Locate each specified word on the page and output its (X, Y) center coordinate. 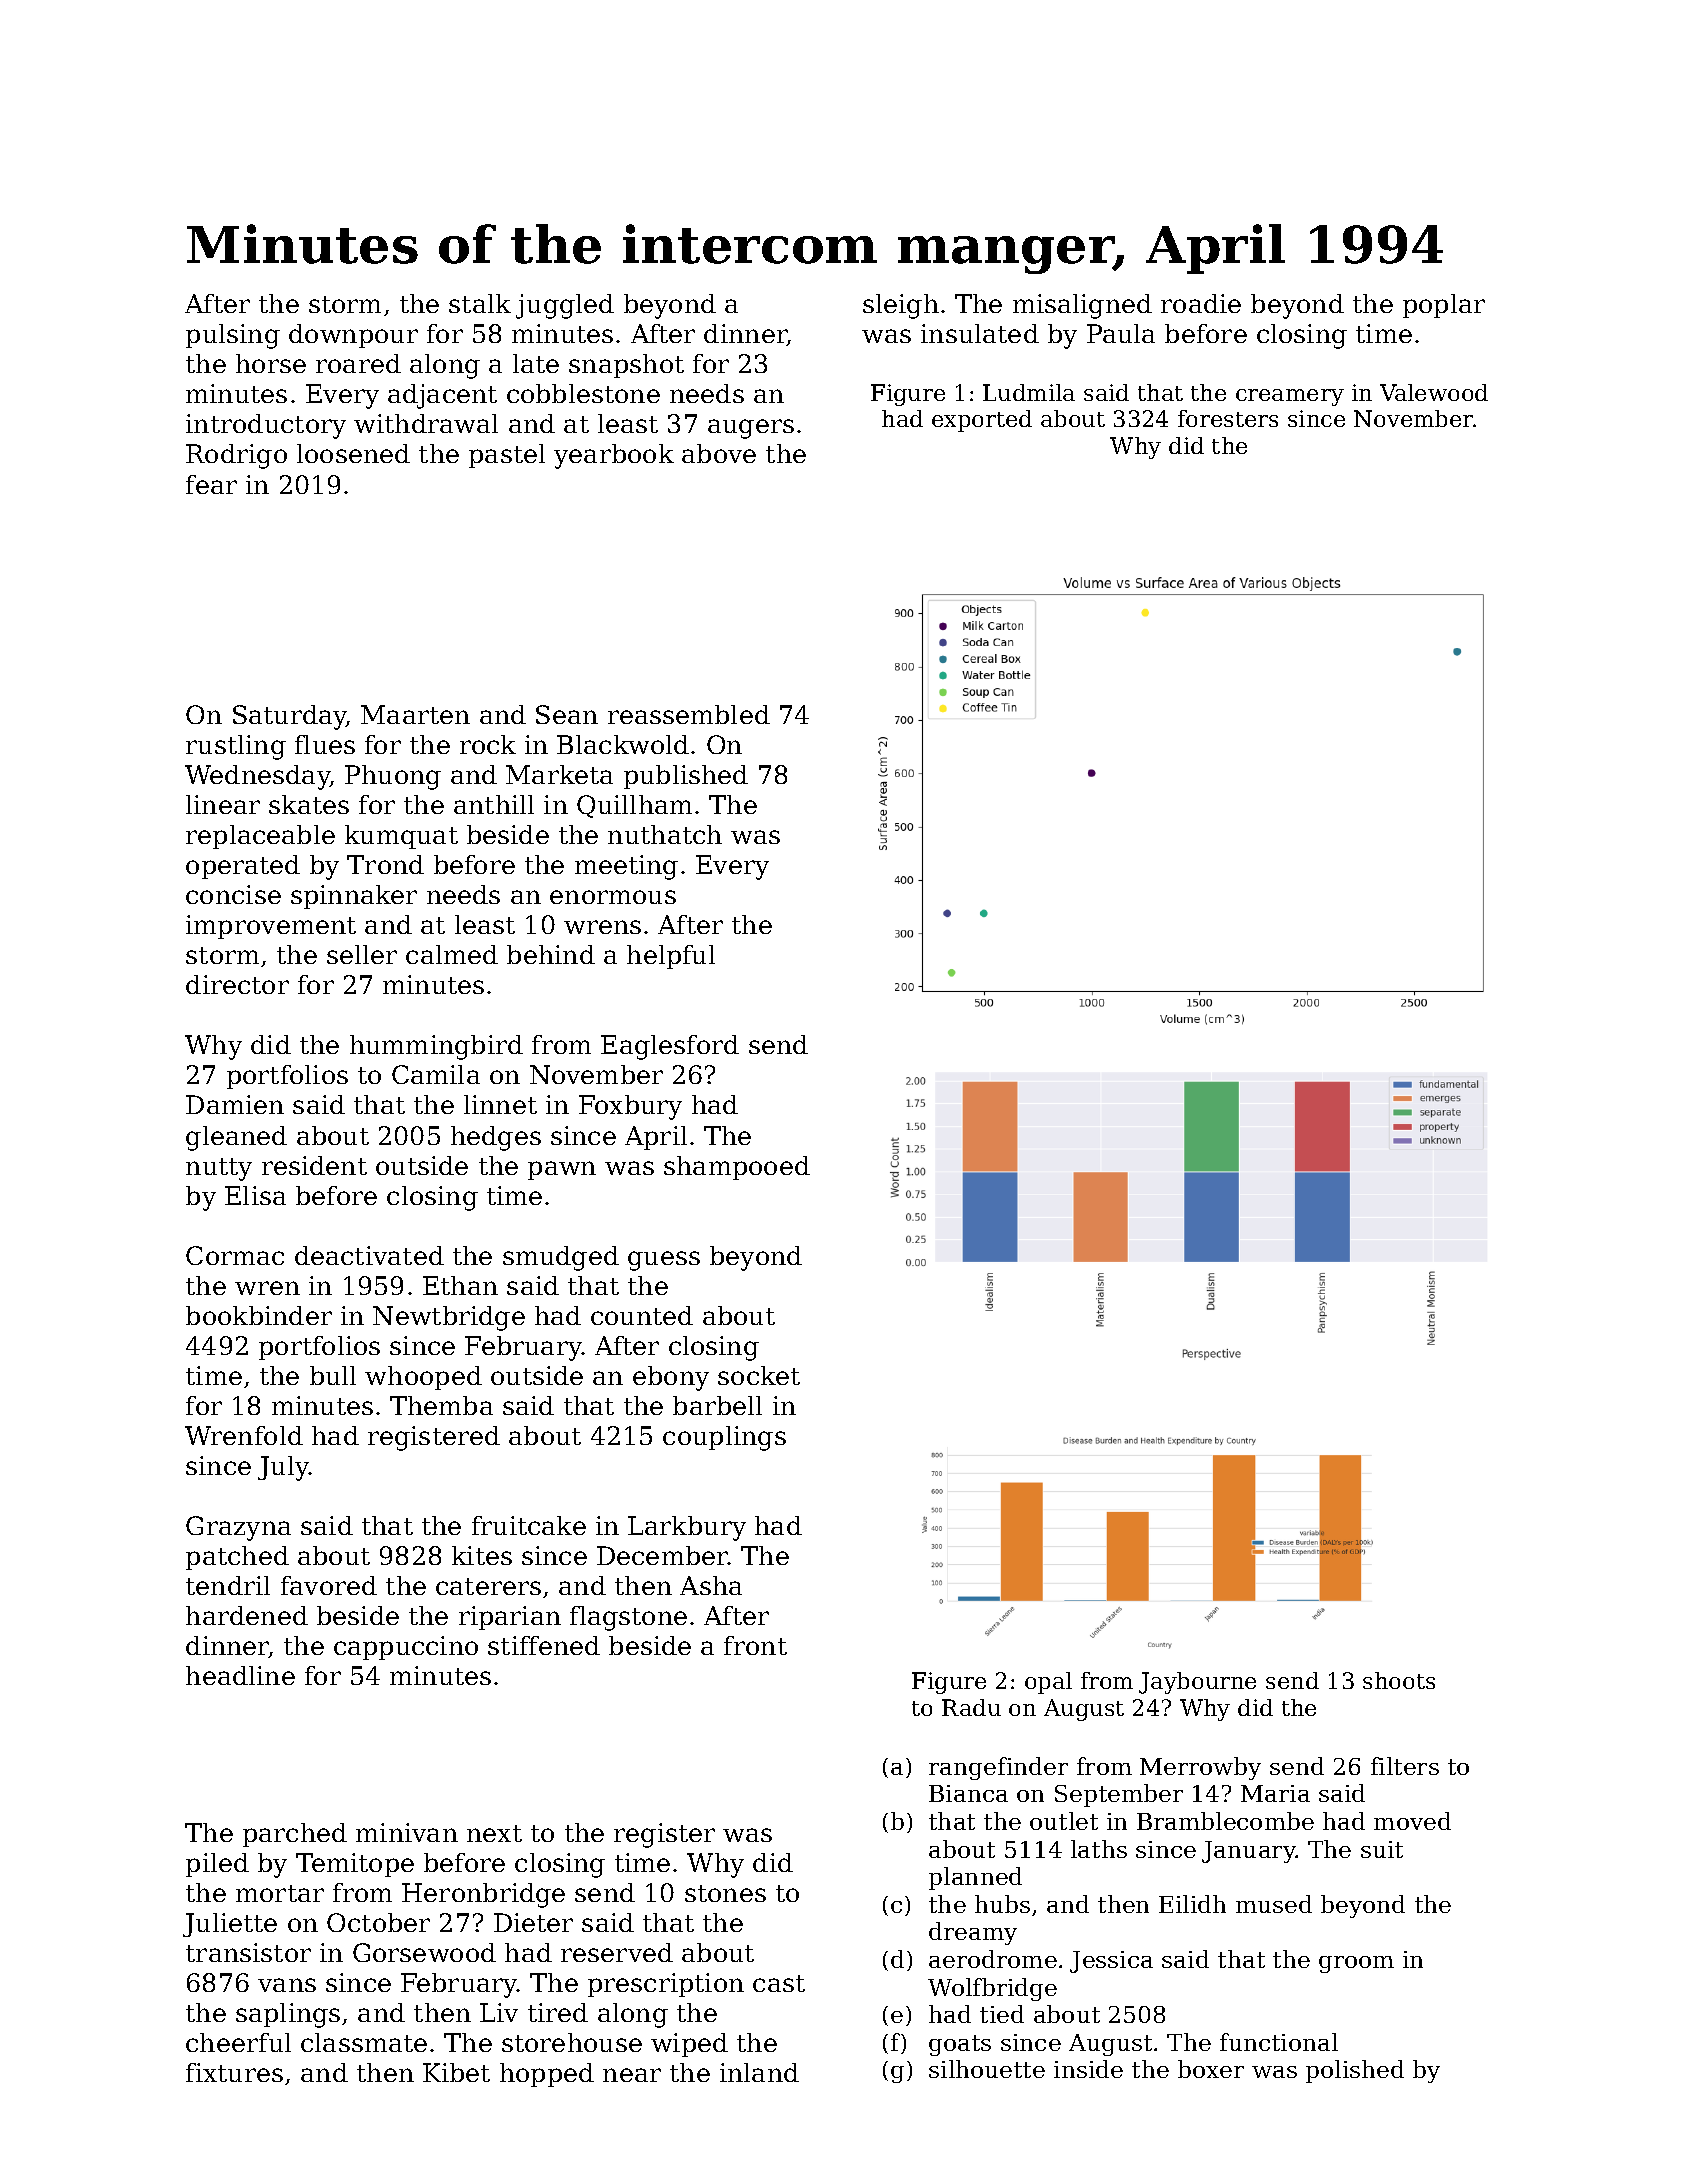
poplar (1444, 306)
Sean (567, 714)
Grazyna (238, 1528)
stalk (480, 303)
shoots (1399, 1680)
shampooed (737, 1168)
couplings (724, 1438)
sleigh (901, 306)
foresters (1228, 418)
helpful (671, 957)
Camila (436, 1074)
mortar (280, 1893)
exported (982, 421)
